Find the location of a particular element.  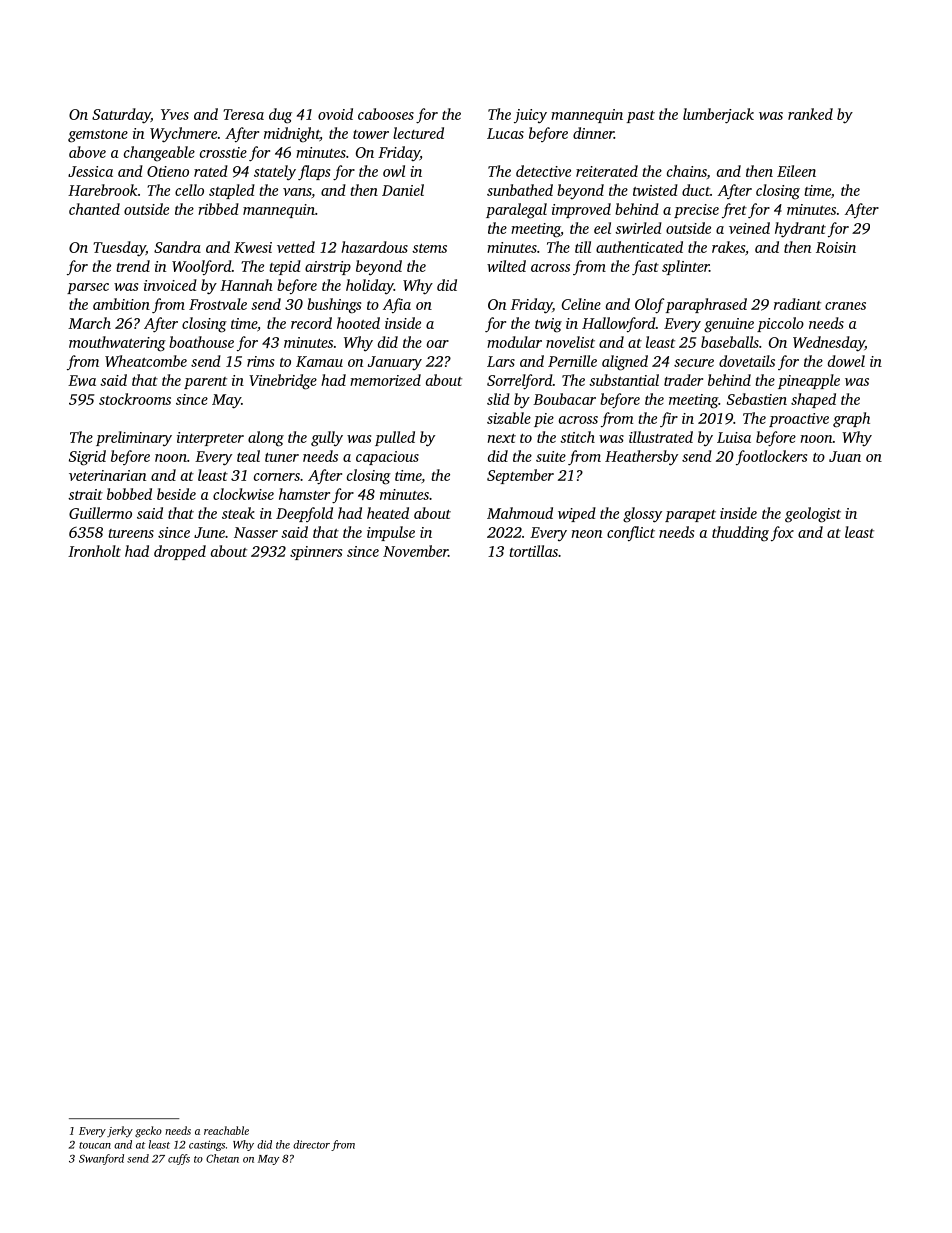

conflict is located at coordinates (631, 533).
